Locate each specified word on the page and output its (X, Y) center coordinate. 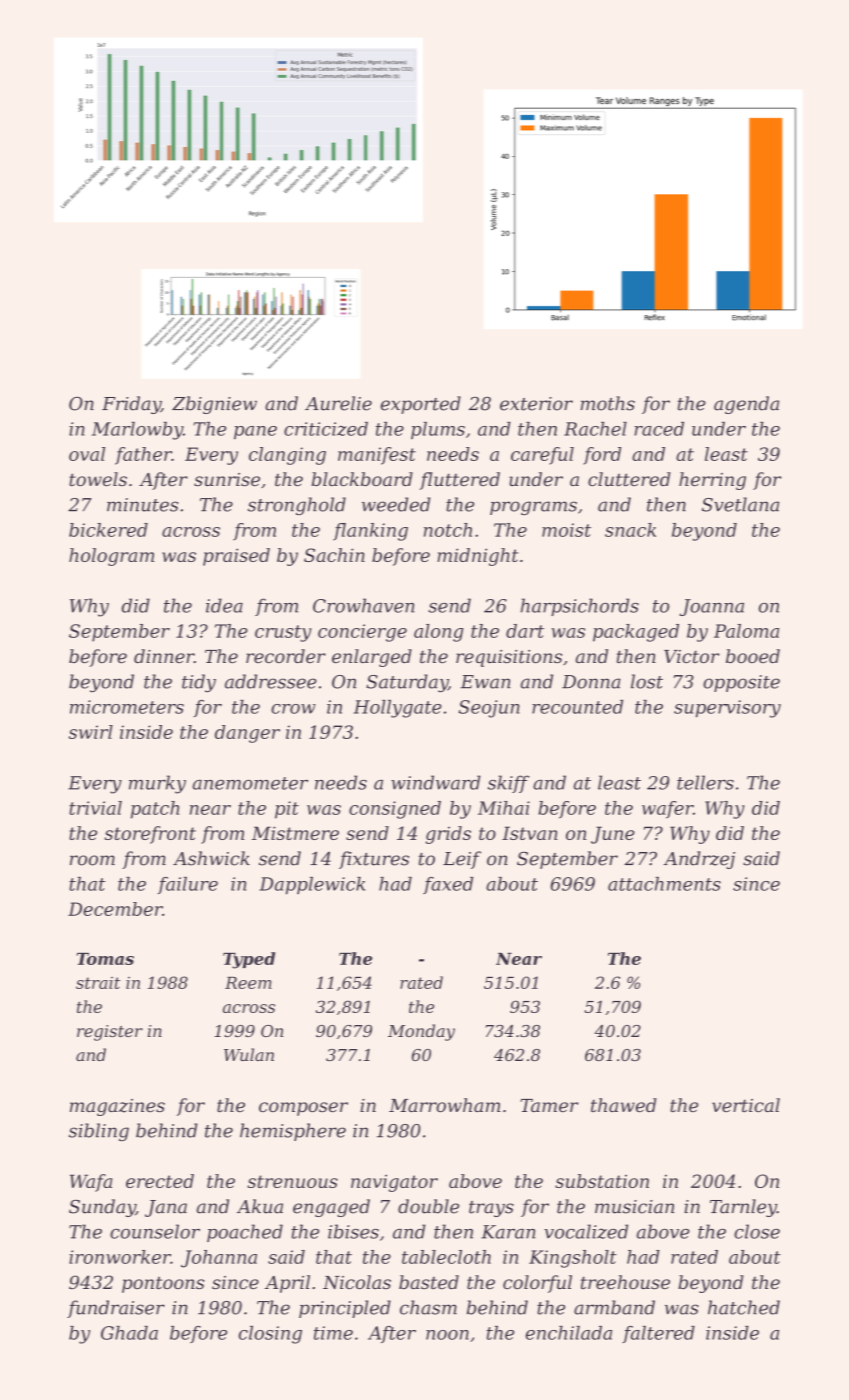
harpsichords (580, 607)
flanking (370, 532)
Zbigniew (214, 405)
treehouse (625, 1282)
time (333, 1333)
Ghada (129, 1333)
